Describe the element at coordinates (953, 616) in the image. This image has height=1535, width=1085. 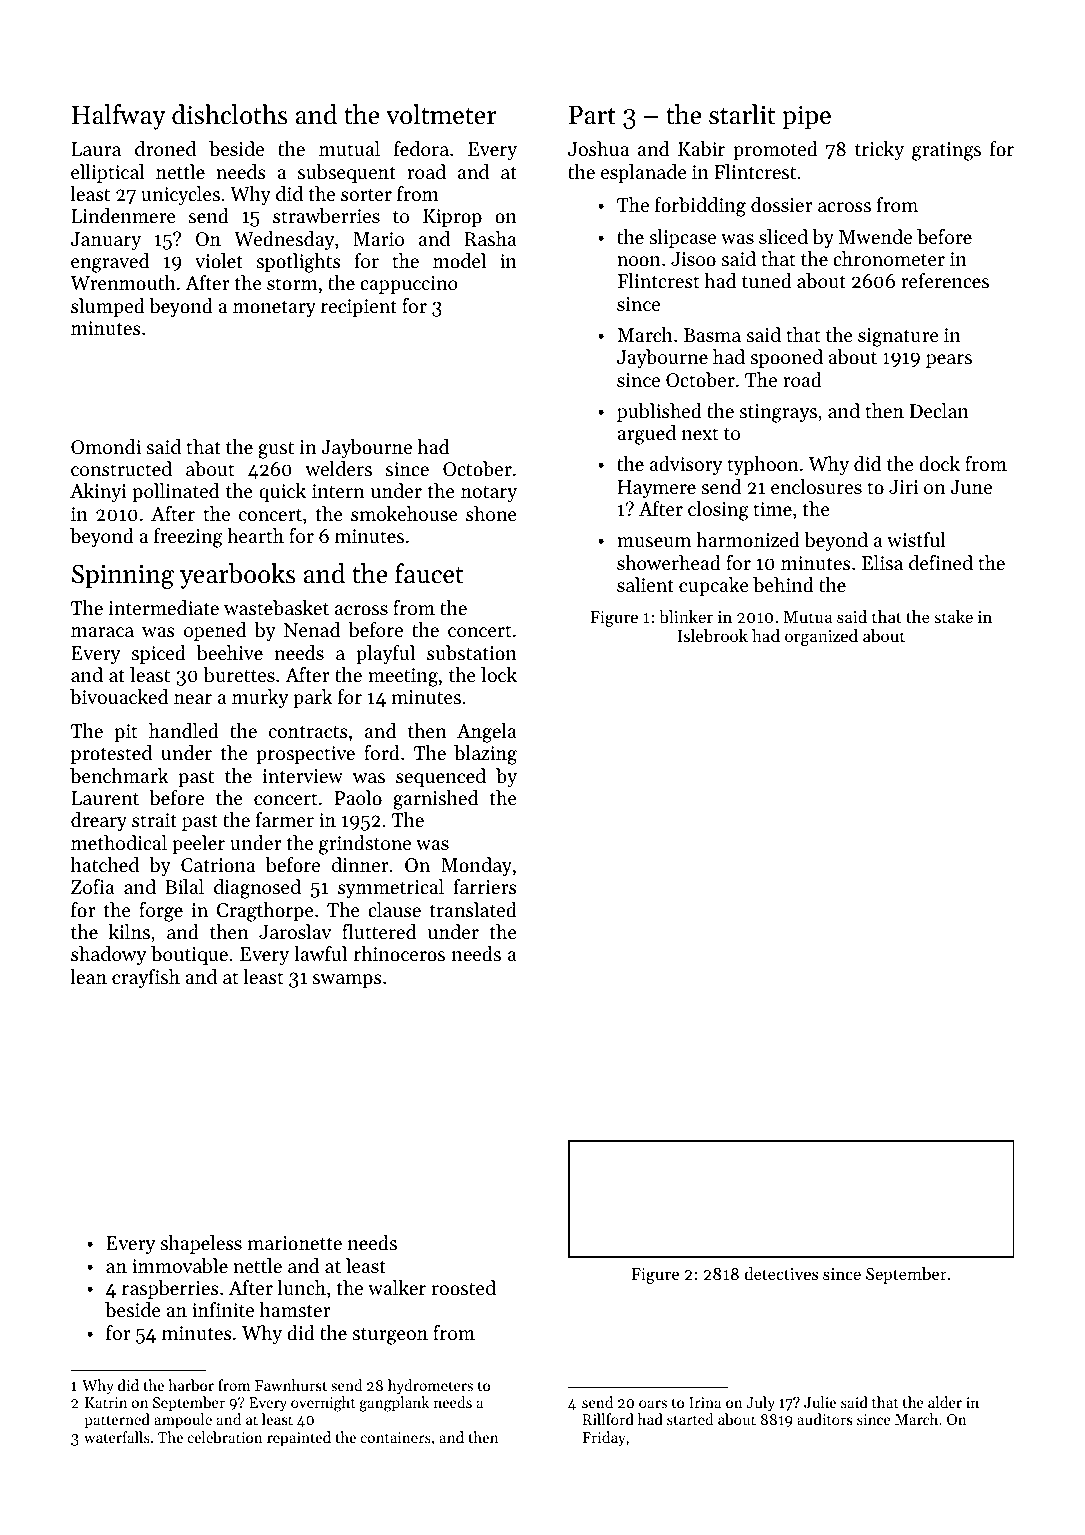
I see `stake` at that location.
